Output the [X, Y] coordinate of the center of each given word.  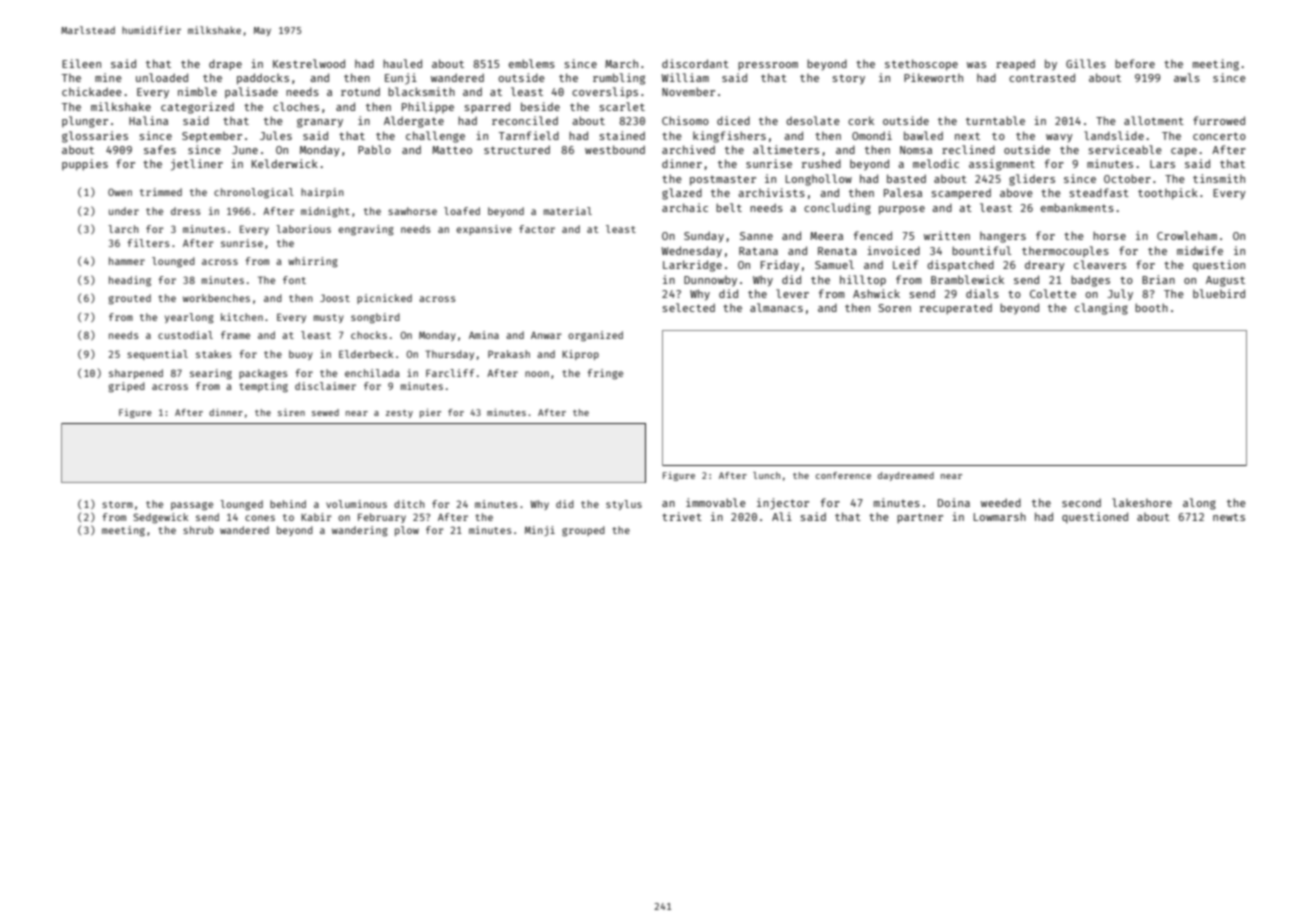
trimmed [161, 192]
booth [1151, 307]
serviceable [1125, 149]
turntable [995, 120]
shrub [198, 530]
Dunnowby [710, 281]
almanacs [776, 307]
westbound [615, 149]
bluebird [1219, 293]
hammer [127, 261]
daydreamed [906, 476]
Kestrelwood [309, 63]
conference [843, 475]
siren [291, 412]
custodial [185, 335]
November [688, 91]
